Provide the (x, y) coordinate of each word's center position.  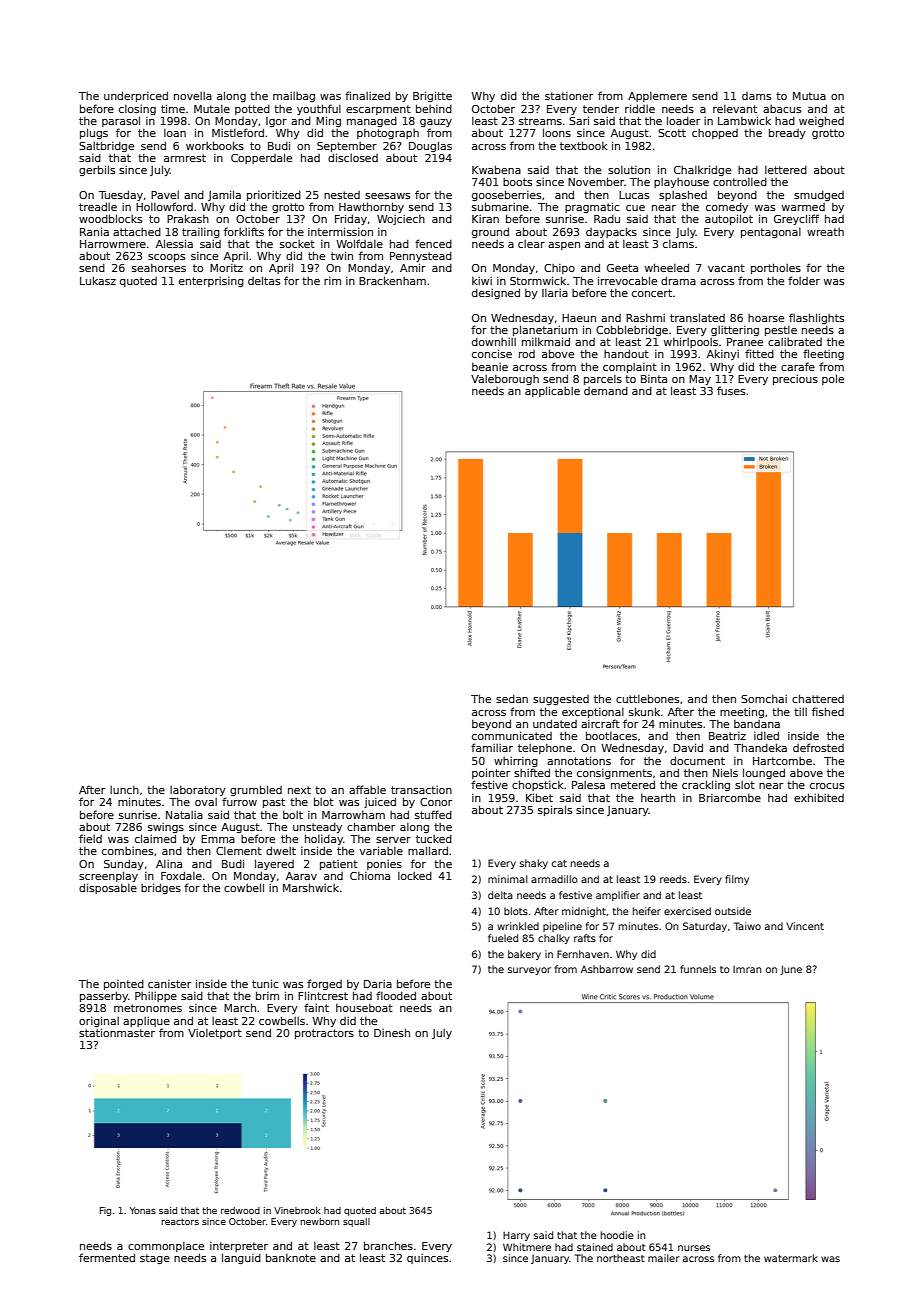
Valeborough (505, 380)
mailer (664, 1258)
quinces (427, 1259)
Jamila (224, 195)
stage (155, 1259)
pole (833, 379)
